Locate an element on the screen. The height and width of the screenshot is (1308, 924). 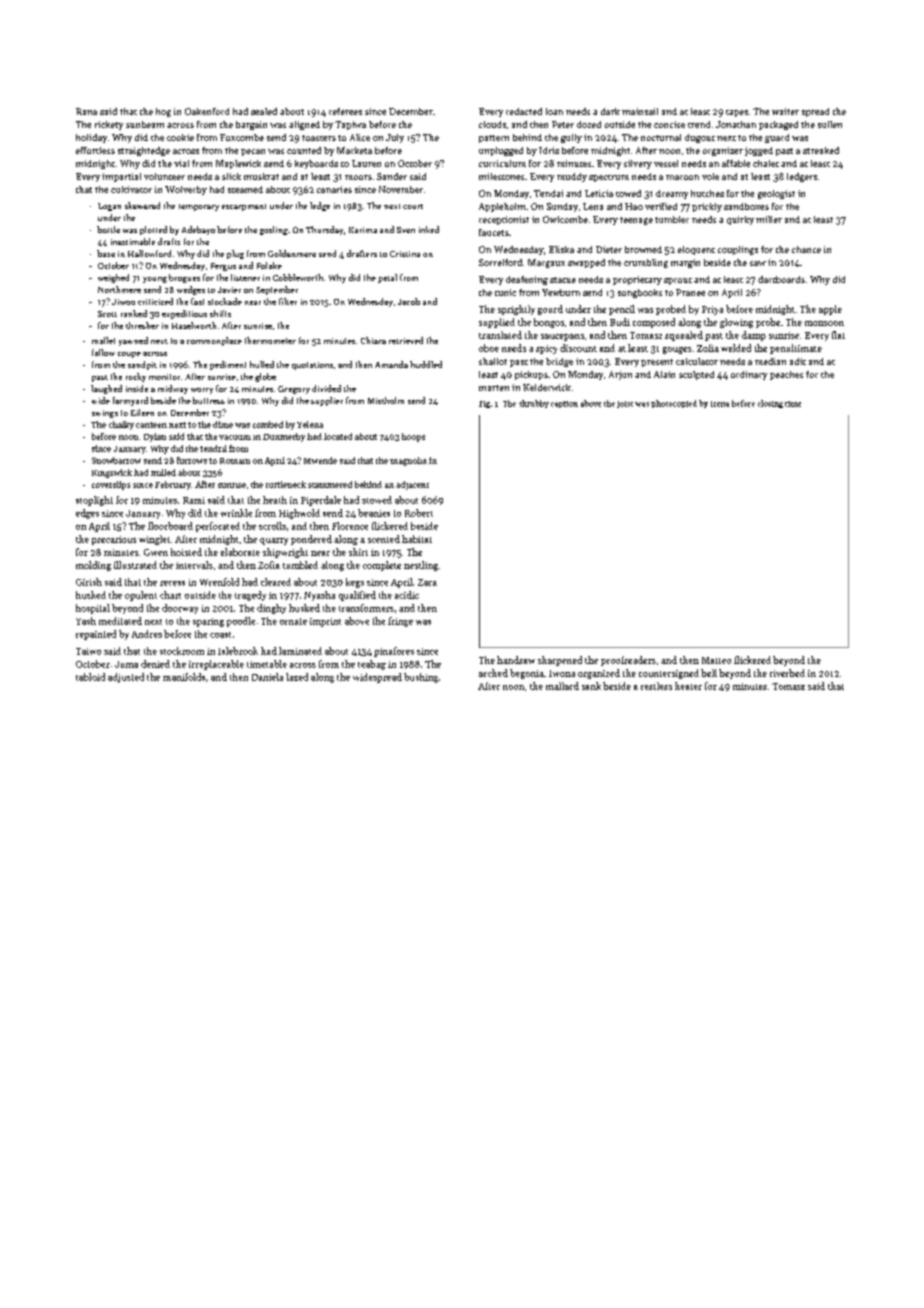
shifts is located at coordinates (220, 313).
